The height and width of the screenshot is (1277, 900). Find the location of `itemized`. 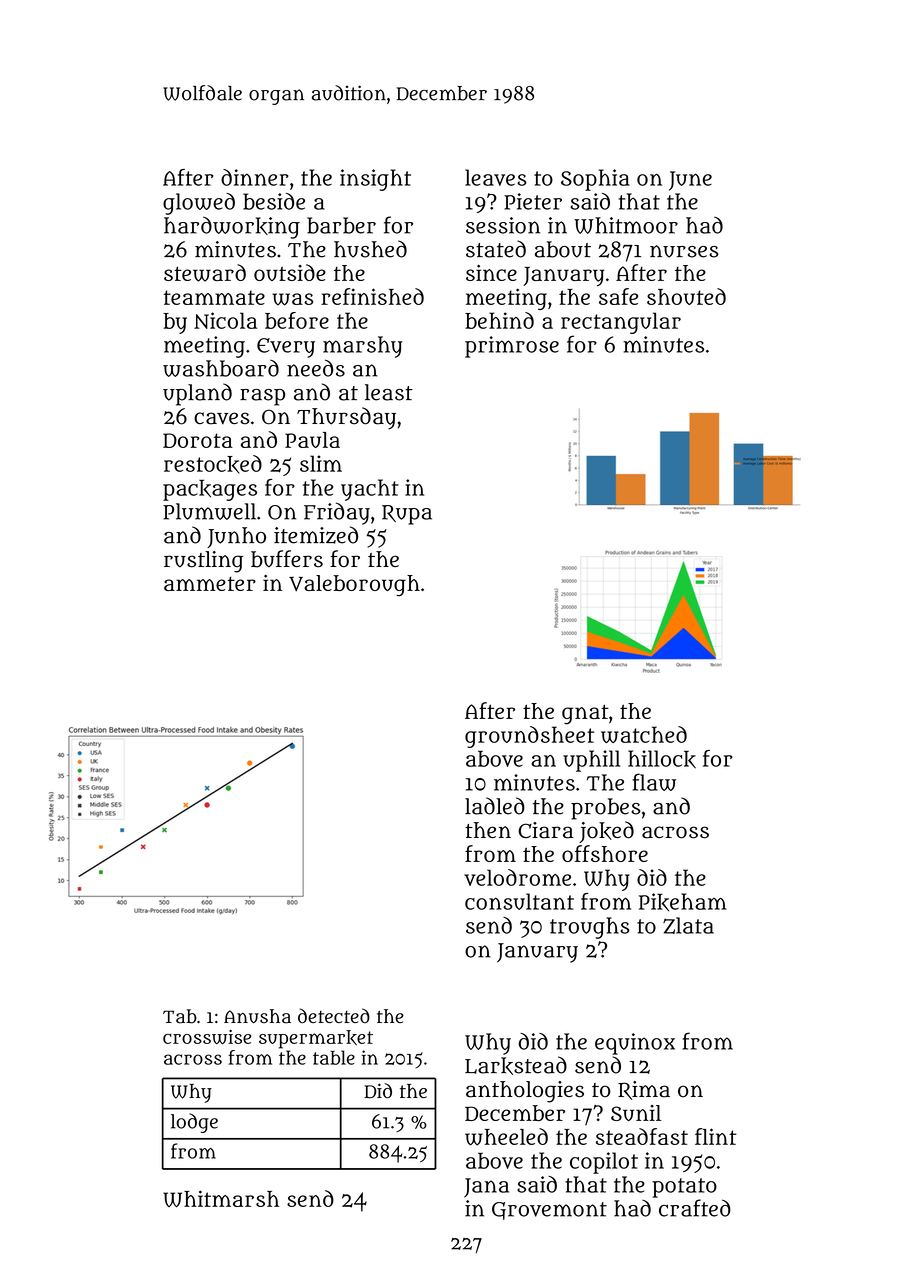

itemized is located at coordinates (316, 535).
